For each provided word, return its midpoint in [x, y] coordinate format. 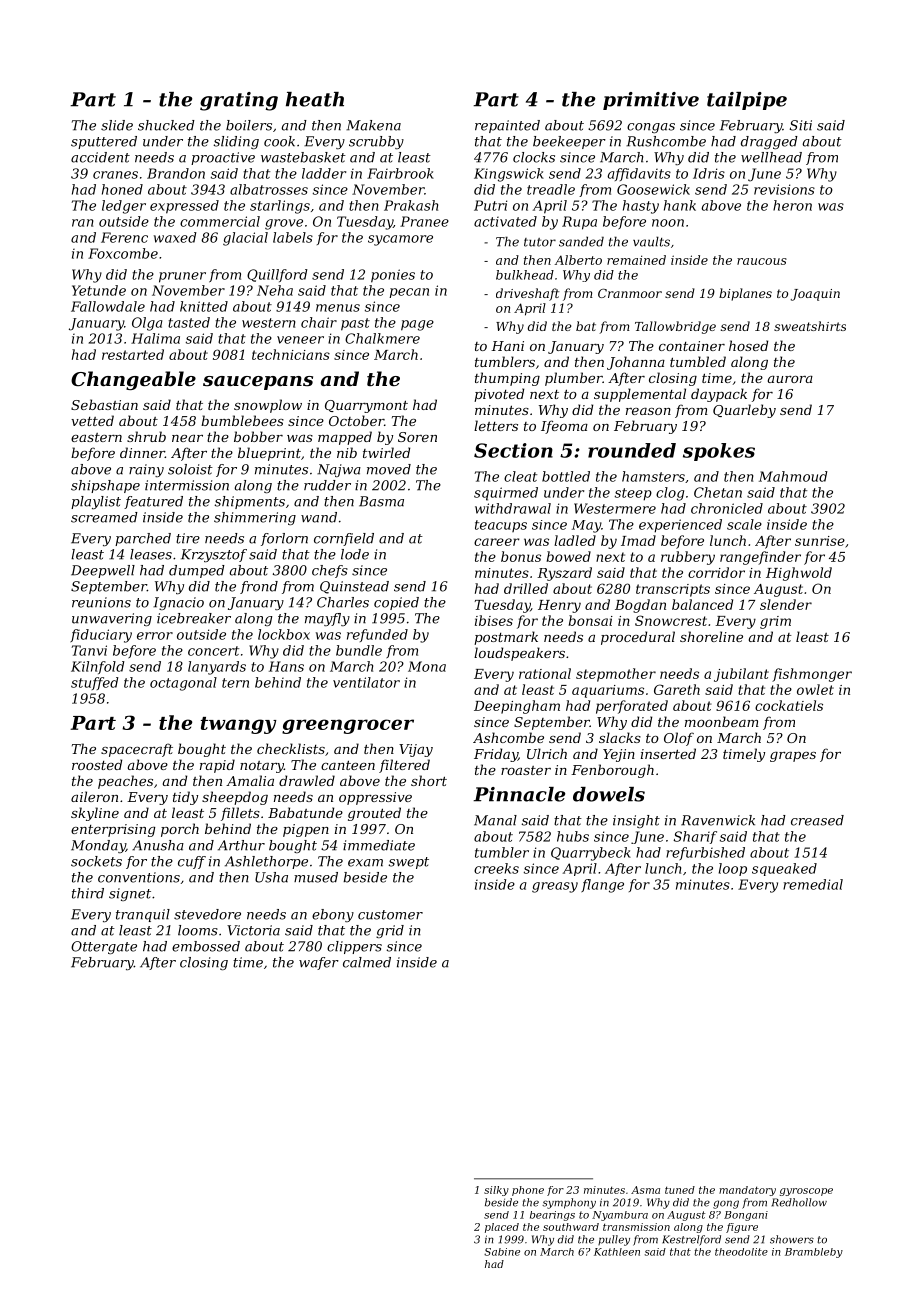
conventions [139, 877]
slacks [620, 737]
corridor [716, 572]
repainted [507, 126]
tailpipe [747, 101]
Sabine [502, 1252]
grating [239, 101]
